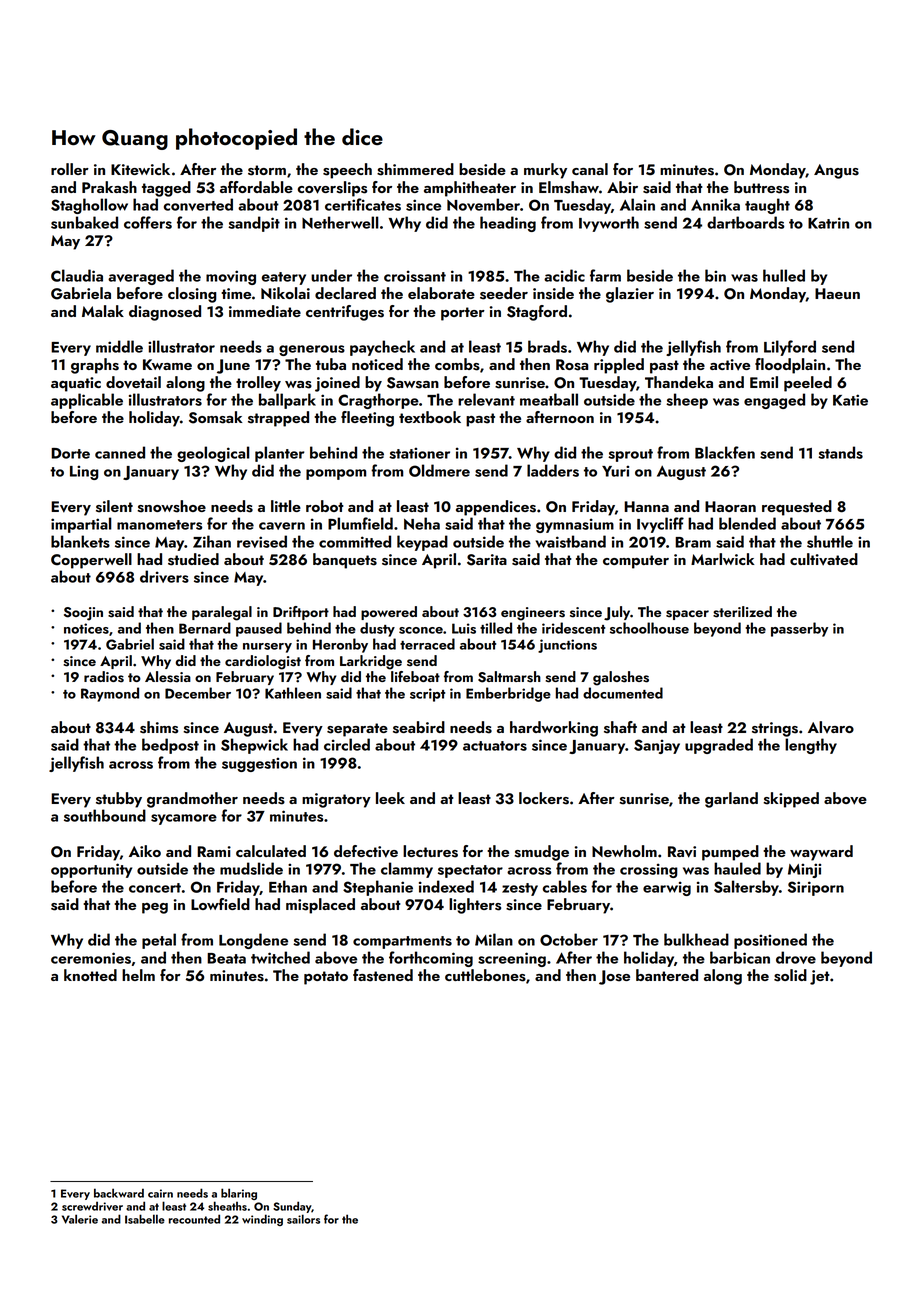  Describe the element at coordinates (487, 560) in the page. I see `Sarita` at that location.
